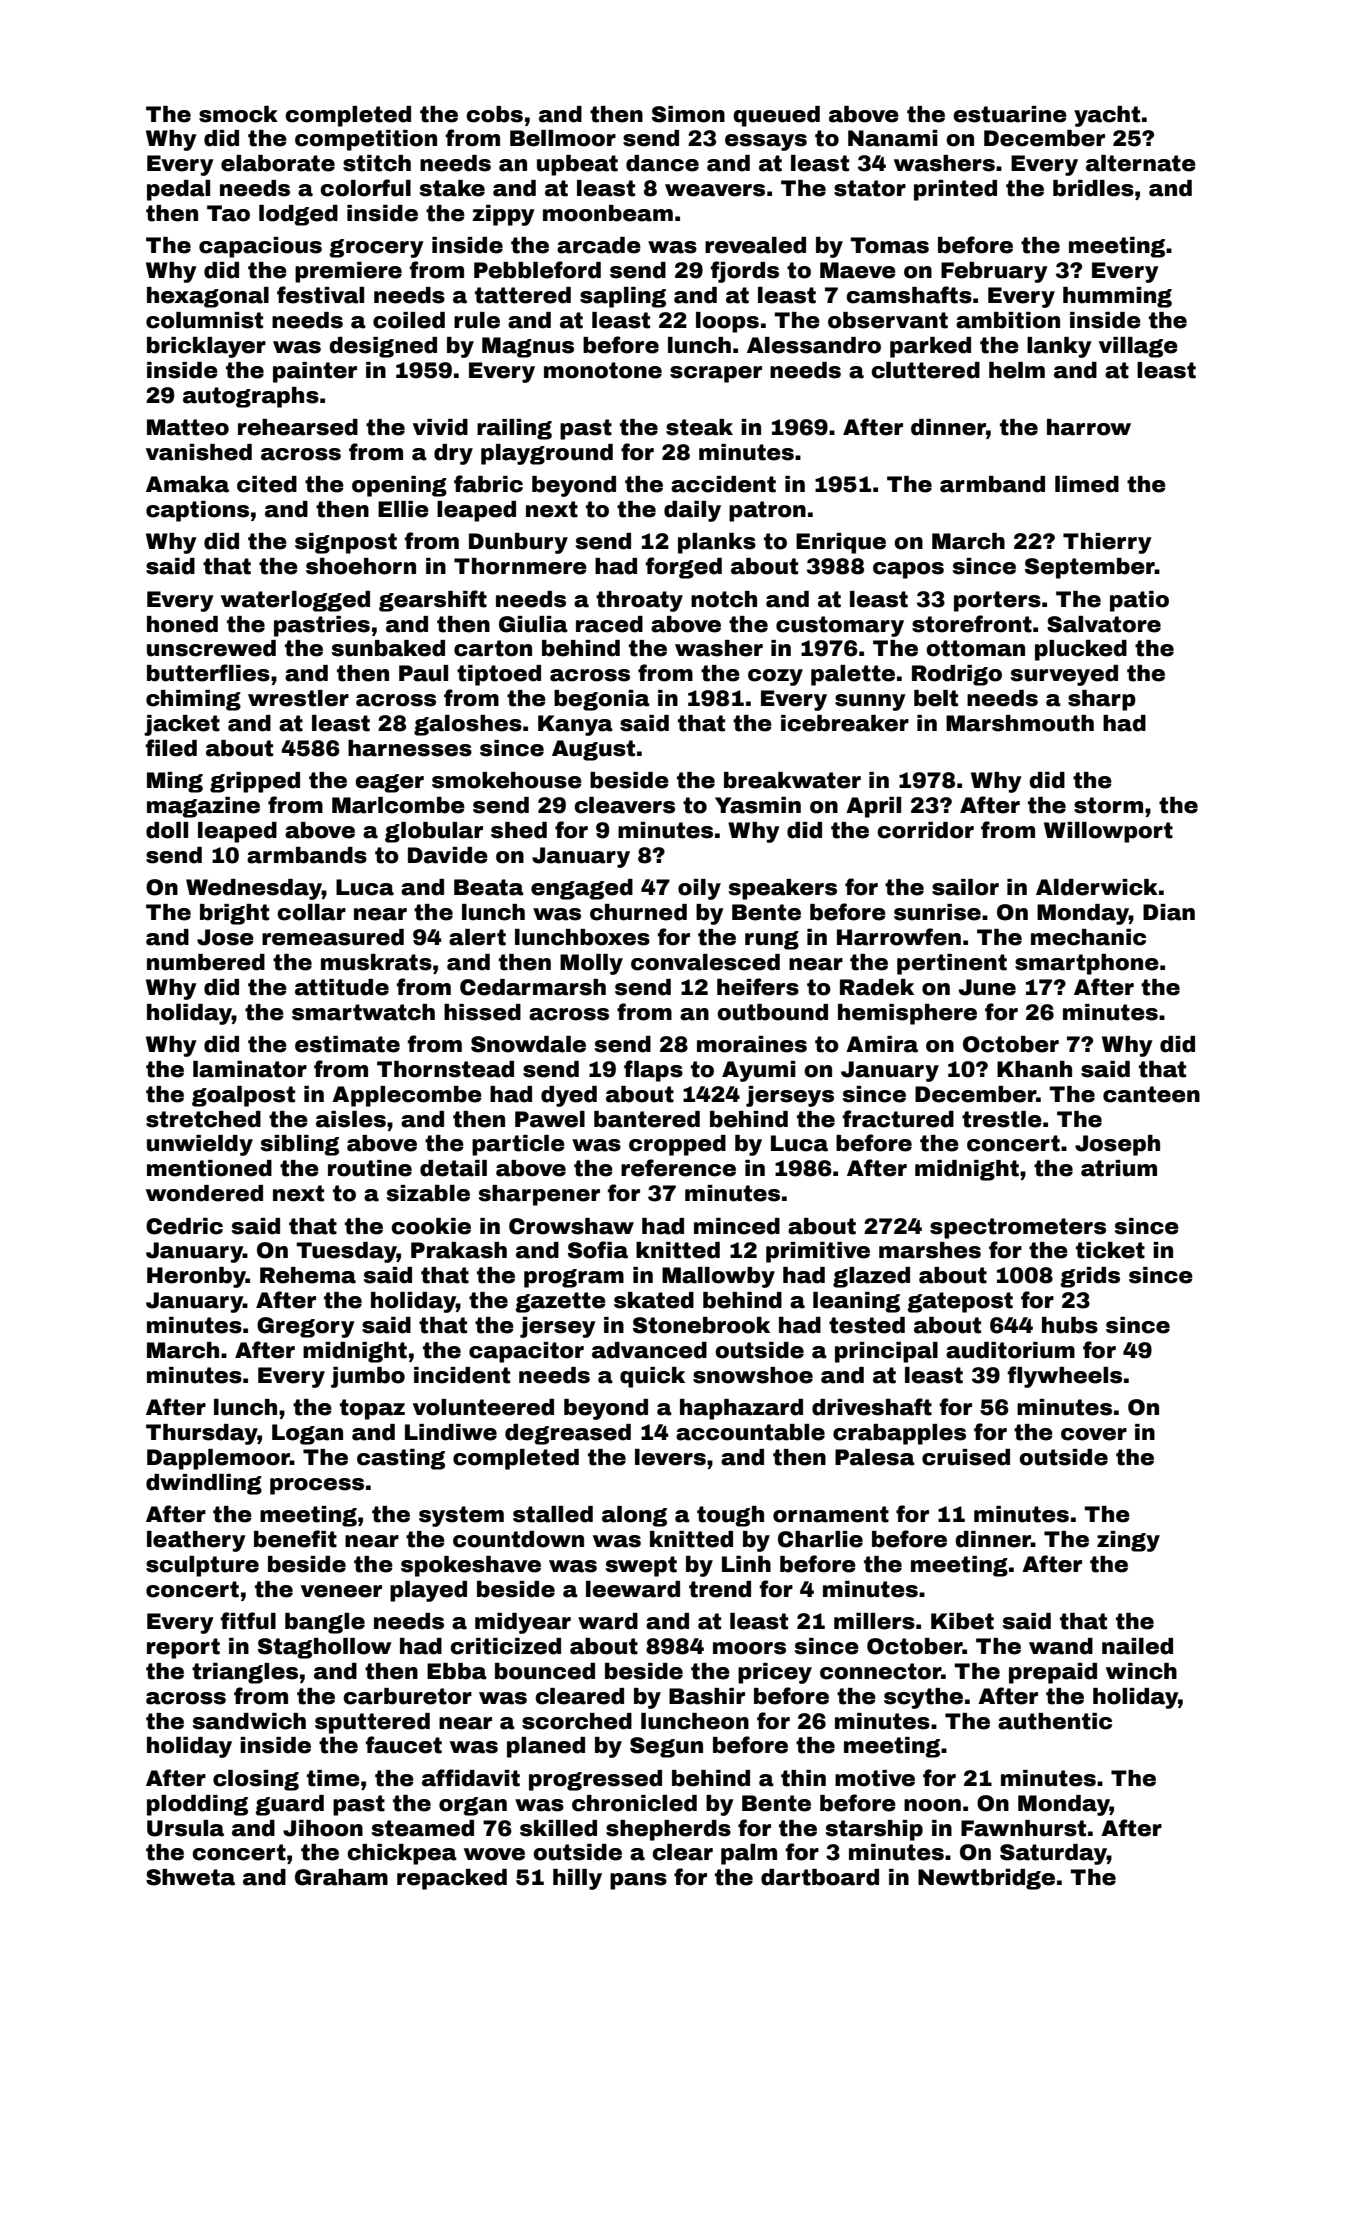  What do you see at coordinates (820, 1539) in the document?
I see `Charlie` at bounding box center [820, 1539].
